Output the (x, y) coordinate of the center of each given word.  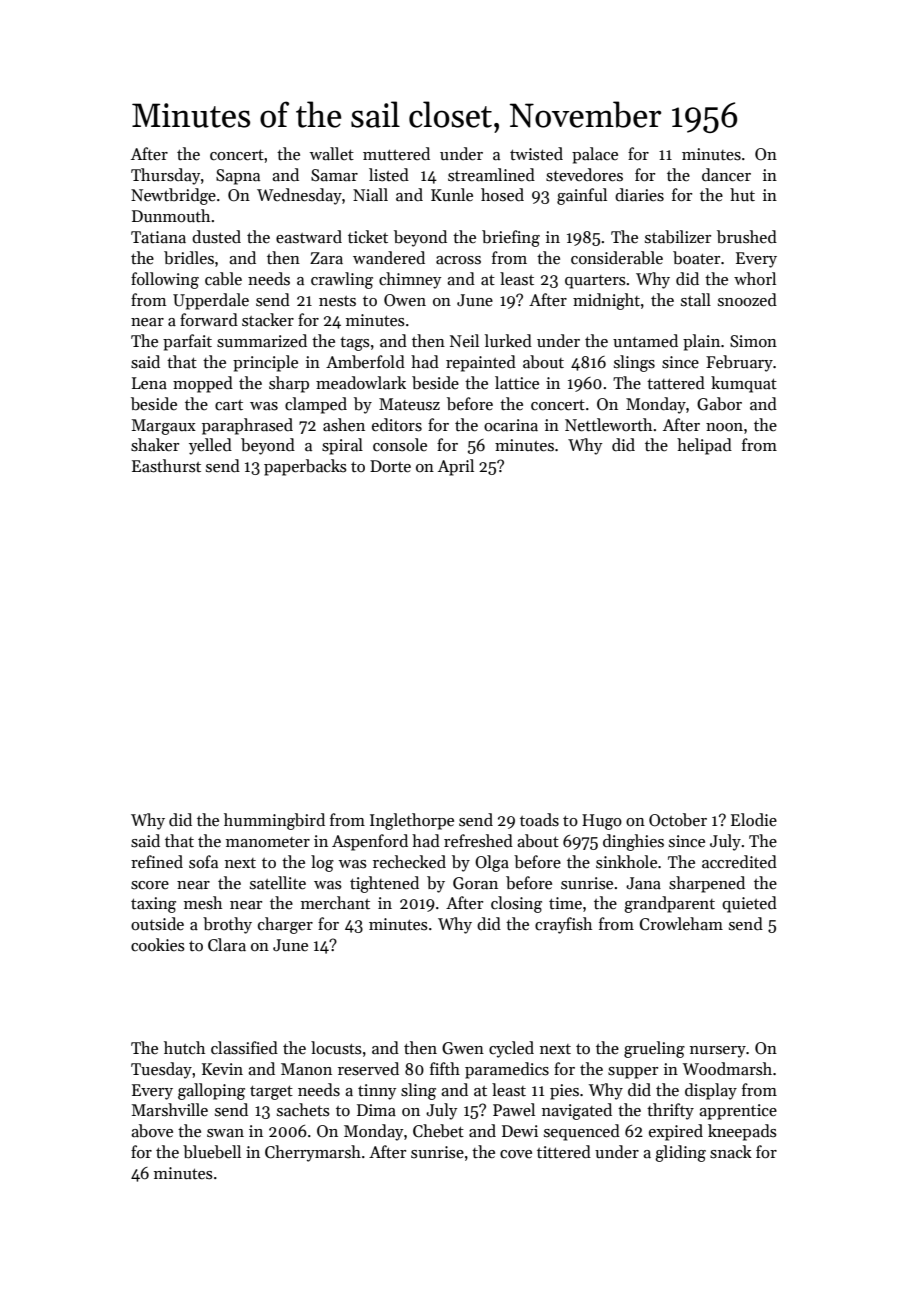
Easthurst (166, 466)
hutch (184, 1048)
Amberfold (365, 362)
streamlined (491, 175)
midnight (606, 301)
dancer (726, 175)
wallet (332, 154)
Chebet (438, 1131)
